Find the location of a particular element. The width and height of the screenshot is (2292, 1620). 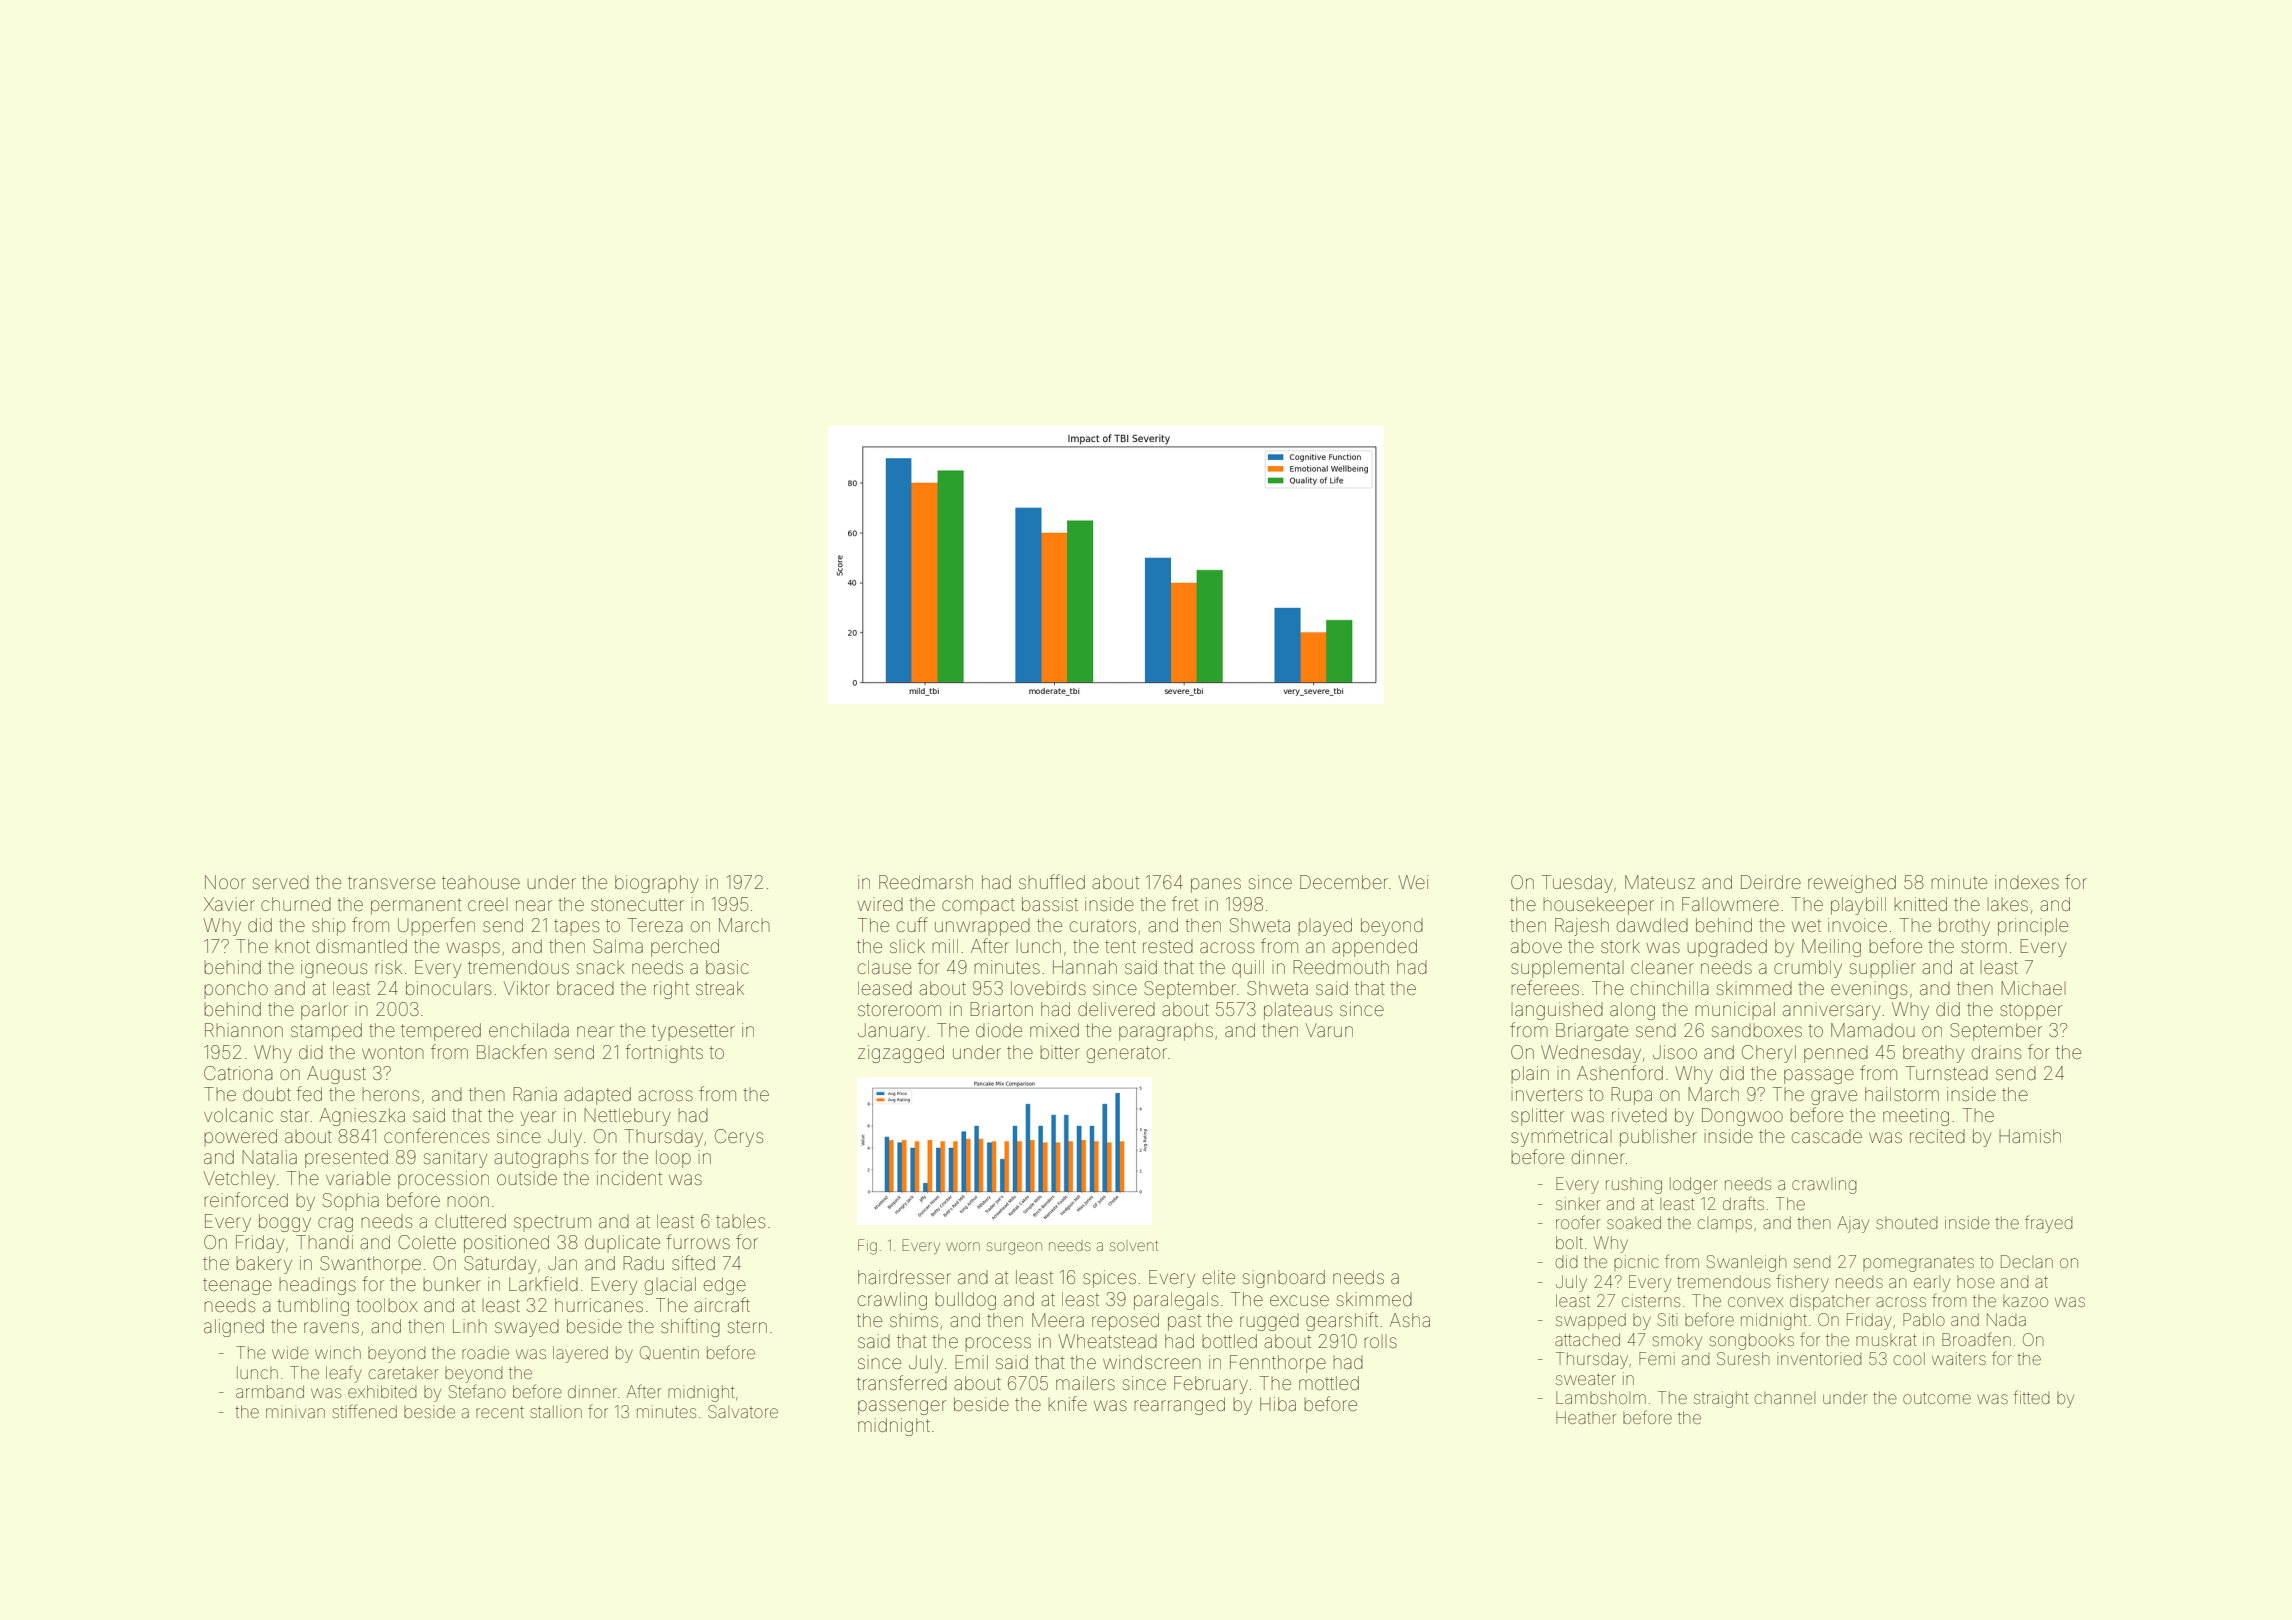

cascade is located at coordinates (1827, 1136).
